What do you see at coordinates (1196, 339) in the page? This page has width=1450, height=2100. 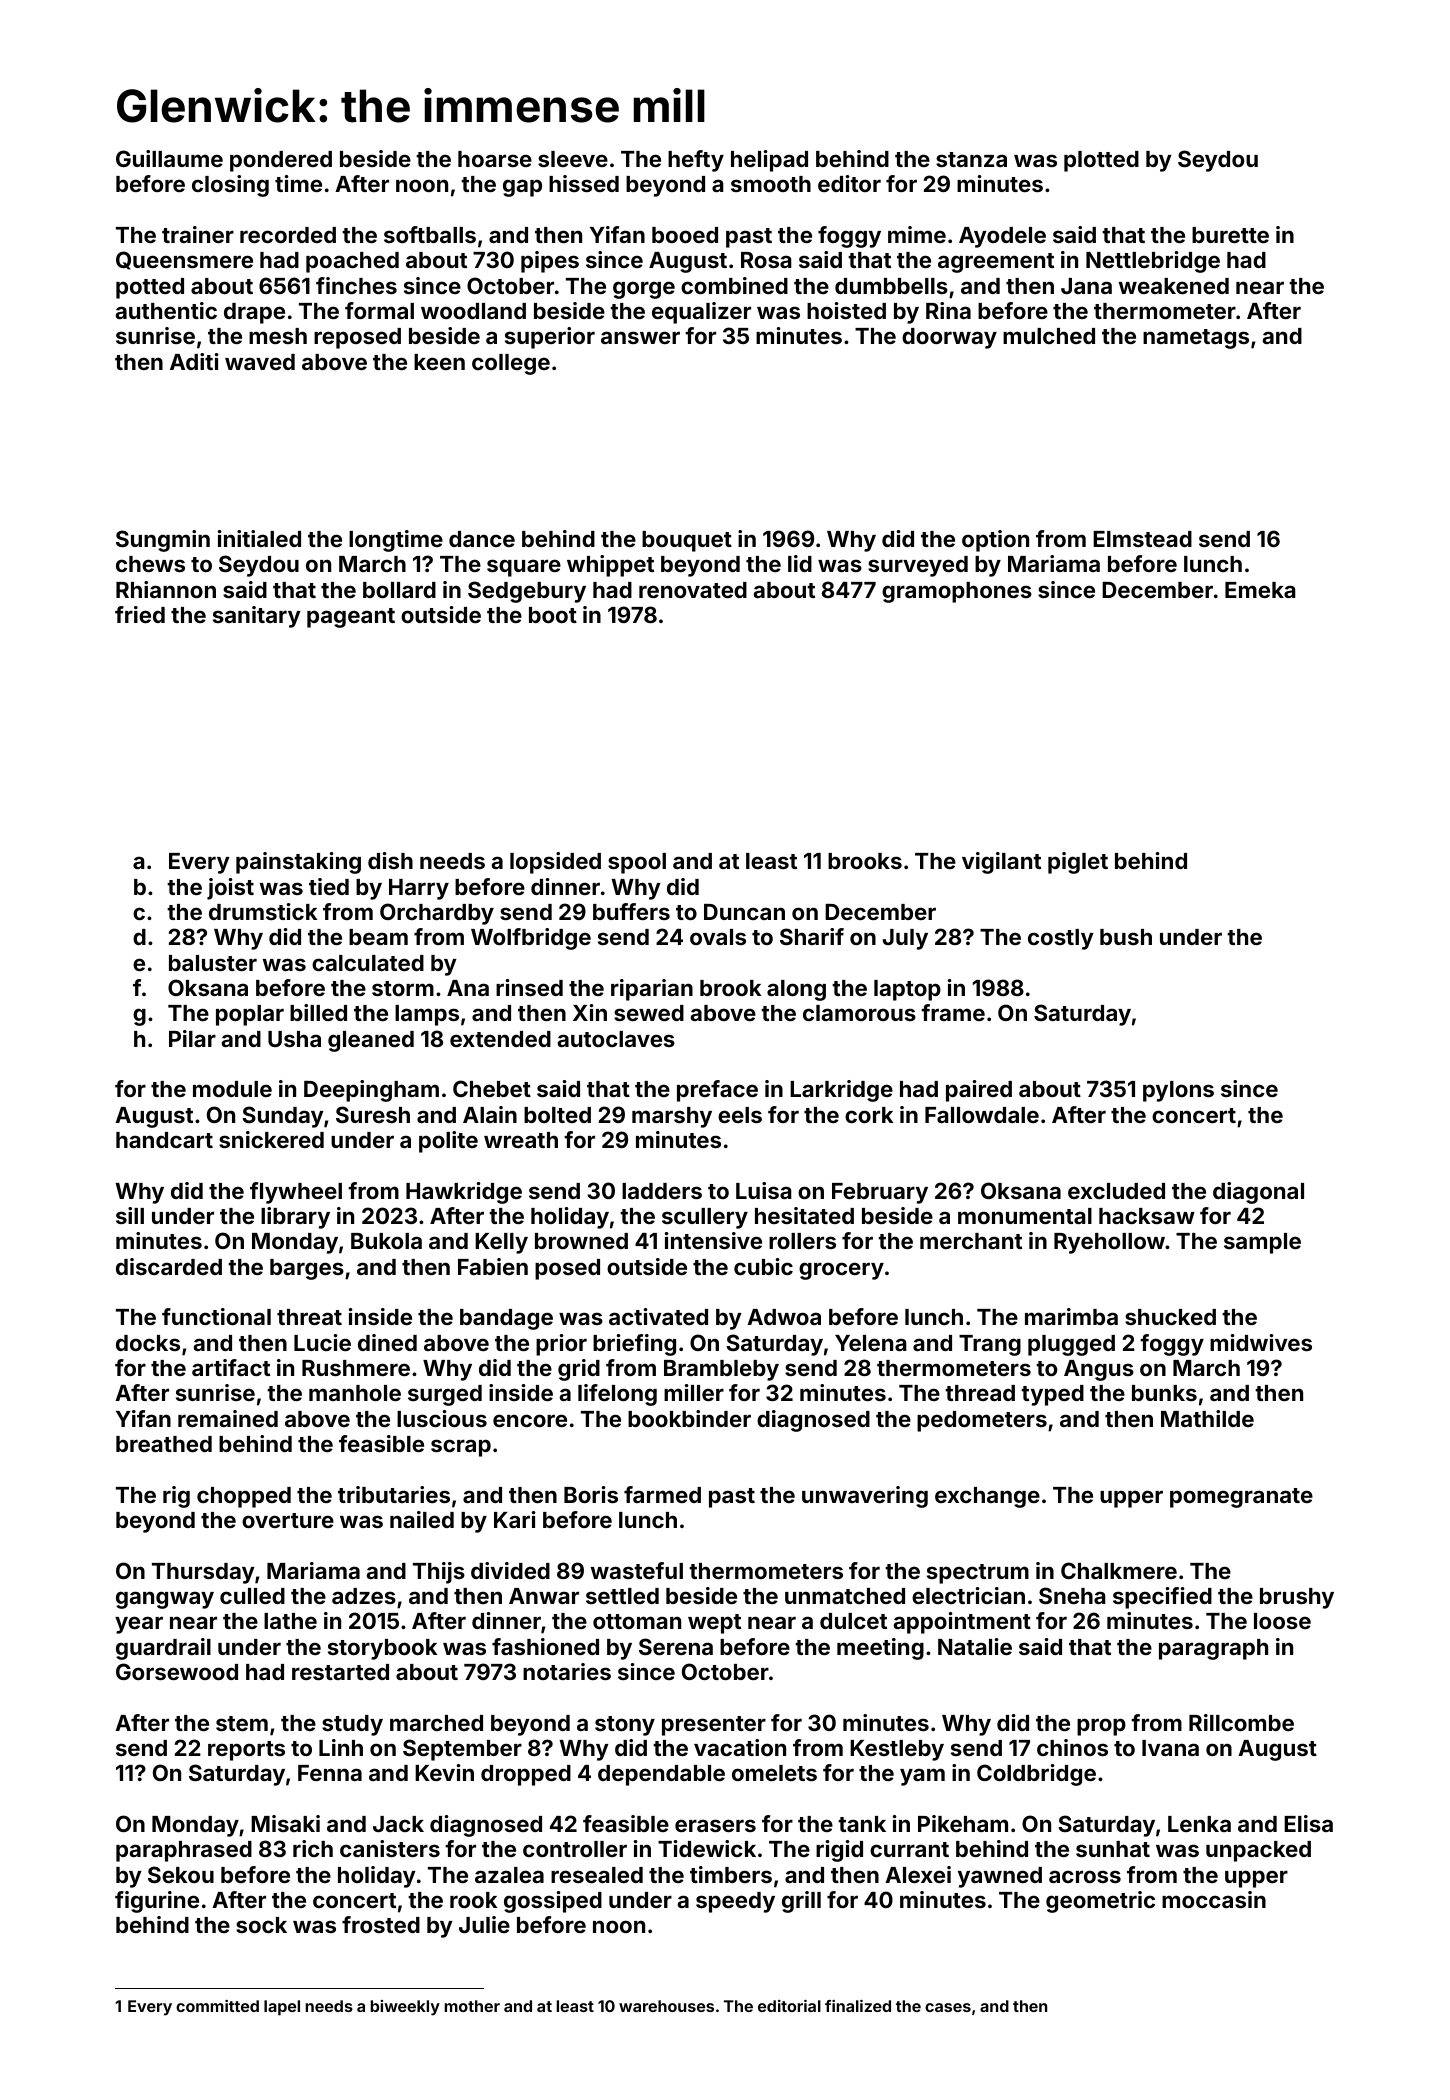 I see `nametags` at bounding box center [1196, 339].
